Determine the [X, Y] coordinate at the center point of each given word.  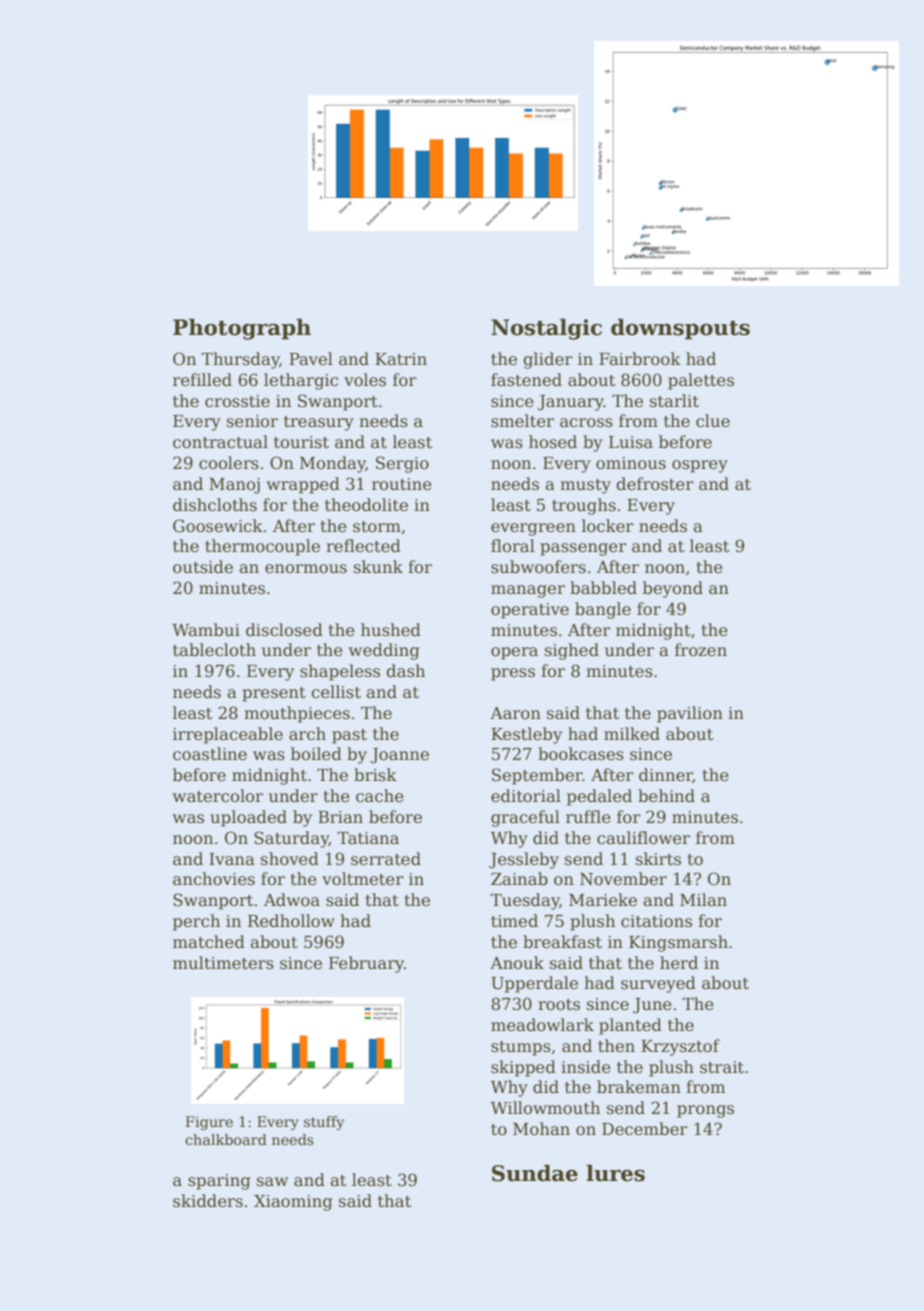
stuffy [324, 1123]
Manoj [234, 486]
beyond [673, 589]
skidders [208, 1201]
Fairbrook [640, 359]
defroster [655, 484]
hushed [391, 630]
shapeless [340, 672]
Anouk [517, 963]
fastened [526, 380]
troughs [584, 506]
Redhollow [291, 921]
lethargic [301, 381]
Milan [703, 899]
